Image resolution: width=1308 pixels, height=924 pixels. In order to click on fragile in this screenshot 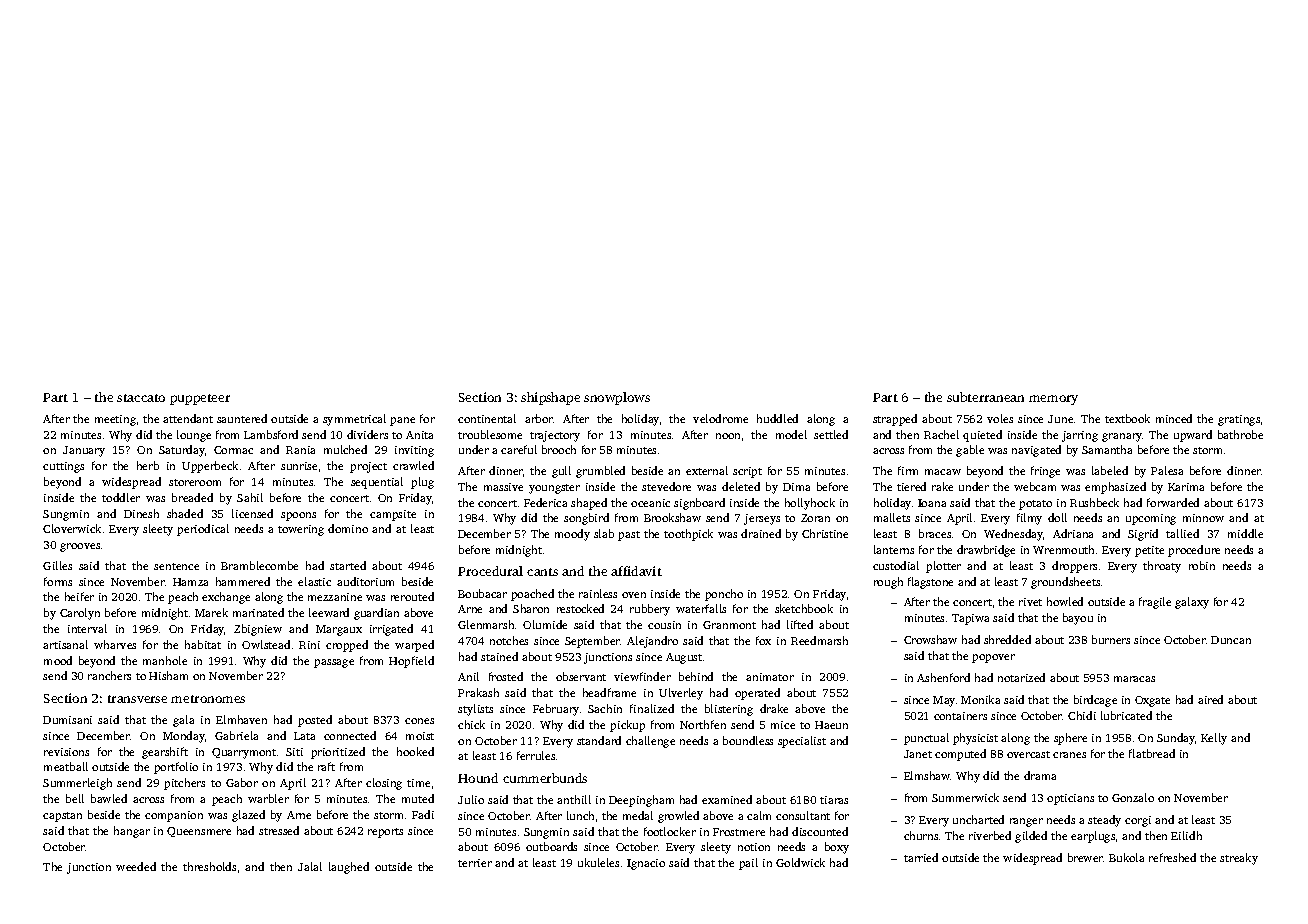, I will do `click(1155, 603)`.
